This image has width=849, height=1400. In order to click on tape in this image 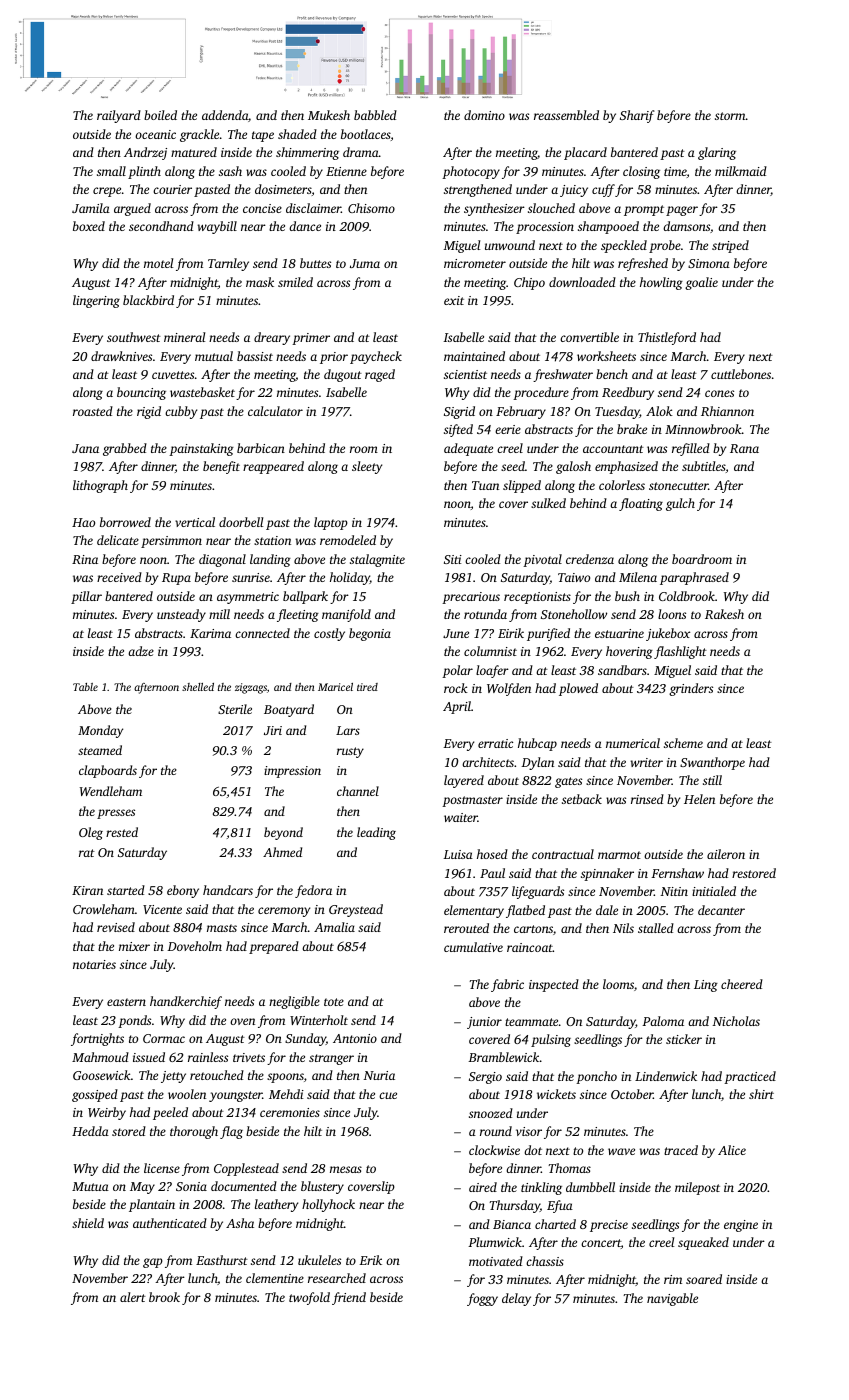, I will do `click(263, 136)`.
